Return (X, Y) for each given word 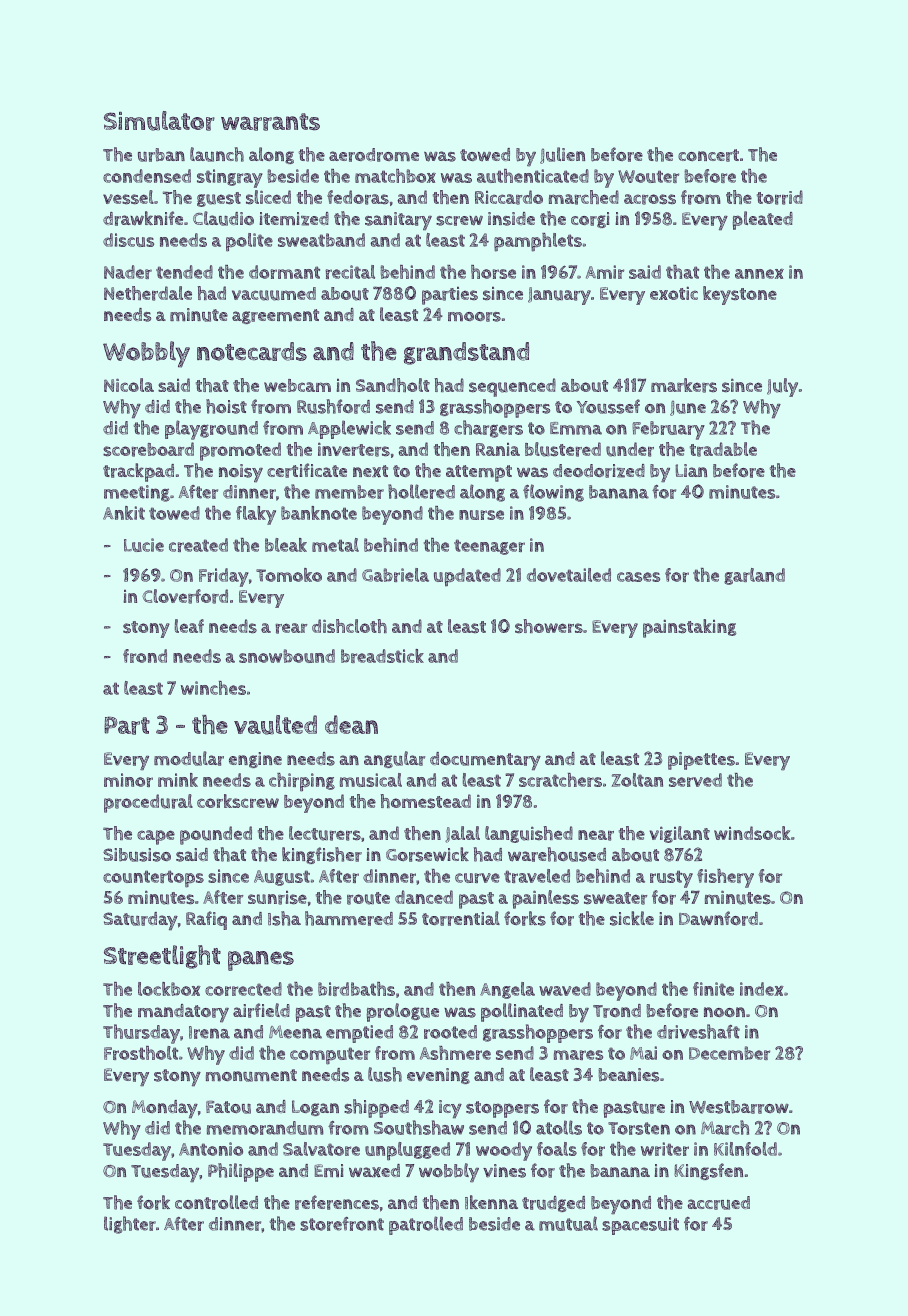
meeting (137, 493)
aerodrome (374, 155)
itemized (294, 219)
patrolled (426, 1225)
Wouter (648, 176)
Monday (165, 1109)
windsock (752, 833)
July (782, 387)
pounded (216, 835)
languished (529, 834)
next (370, 471)
